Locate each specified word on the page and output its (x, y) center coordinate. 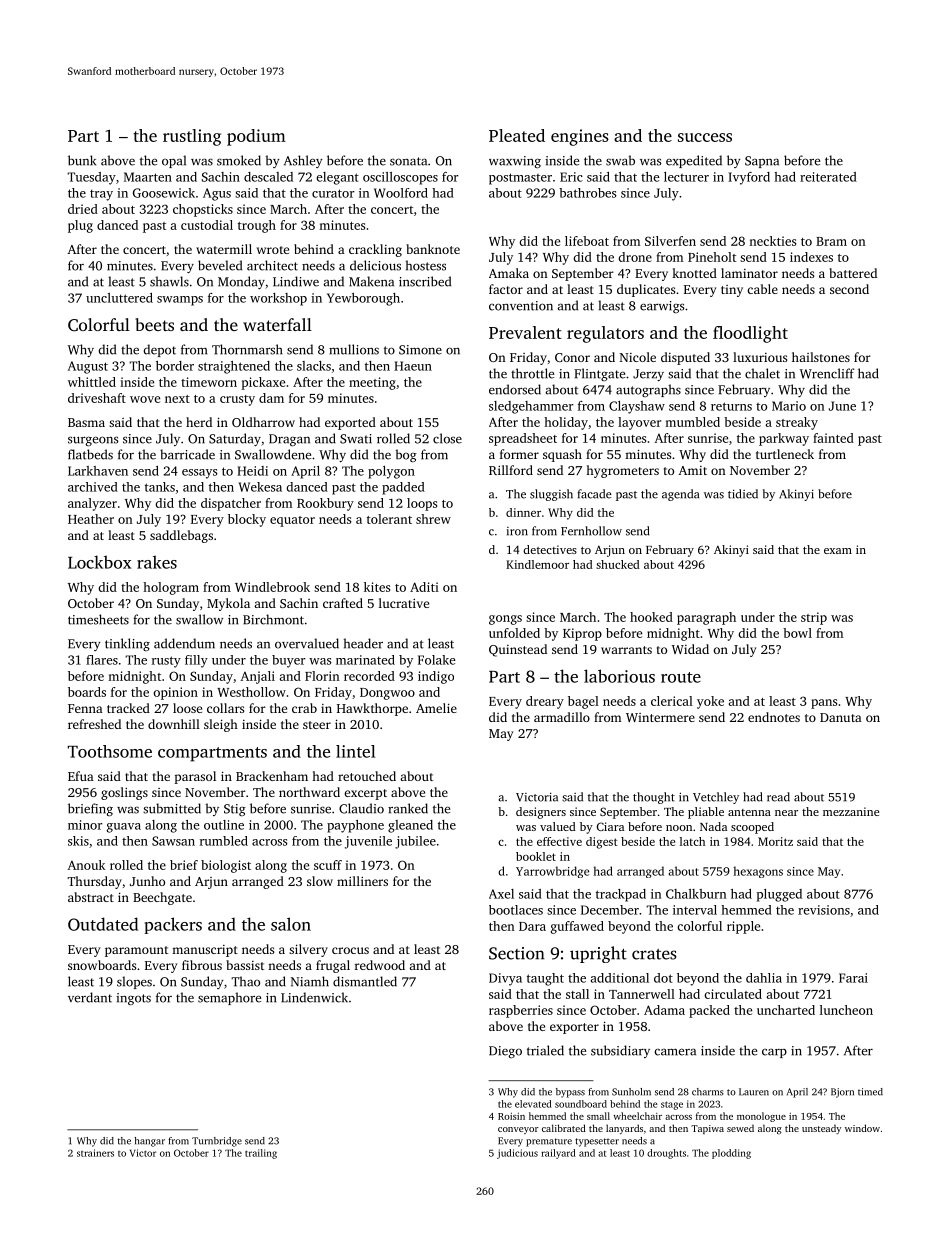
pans (824, 704)
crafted (343, 603)
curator (333, 193)
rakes (157, 562)
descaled (268, 177)
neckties (772, 241)
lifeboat (587, 241)
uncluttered (119, 298)
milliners (362, 881)
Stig (235, 810)
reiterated (828, 177)
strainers (95, 1153)
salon (291, 924)
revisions (824, 910)
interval (695, 910)
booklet (536, 856)
